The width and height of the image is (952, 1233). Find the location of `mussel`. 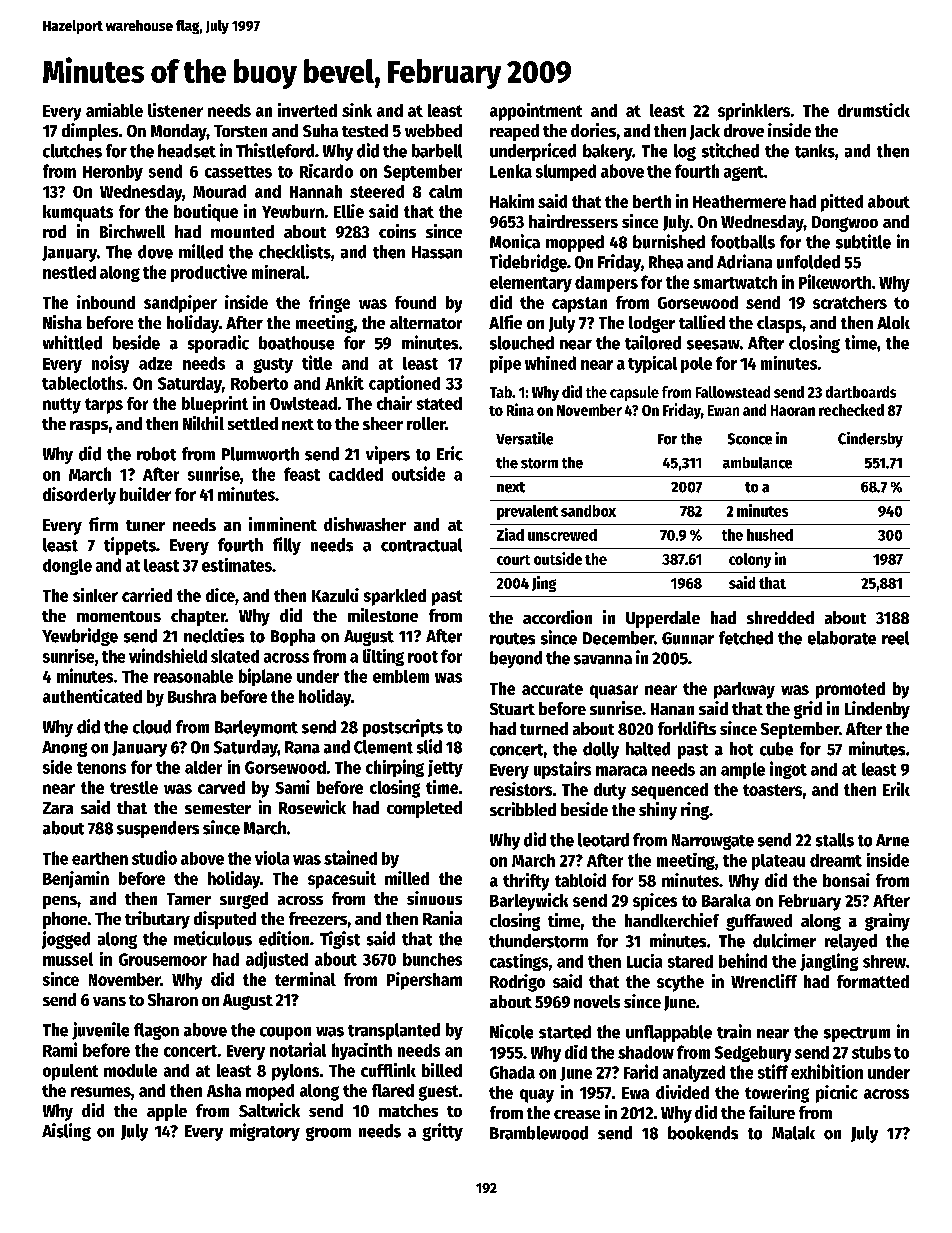

mussel is located at coordinates (68, 959).
